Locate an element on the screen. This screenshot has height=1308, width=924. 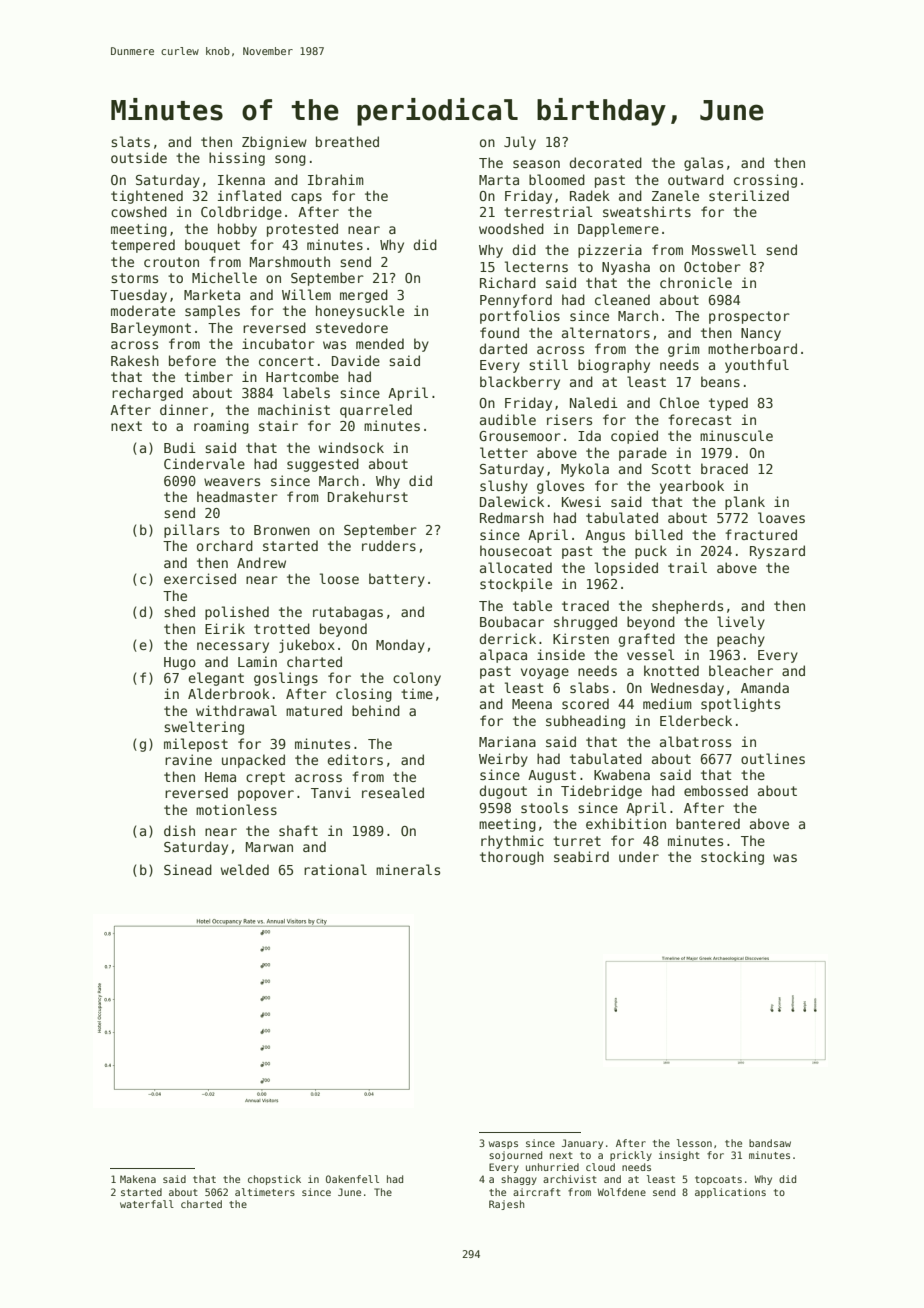
knotted is located at coordinates (671, 670).
